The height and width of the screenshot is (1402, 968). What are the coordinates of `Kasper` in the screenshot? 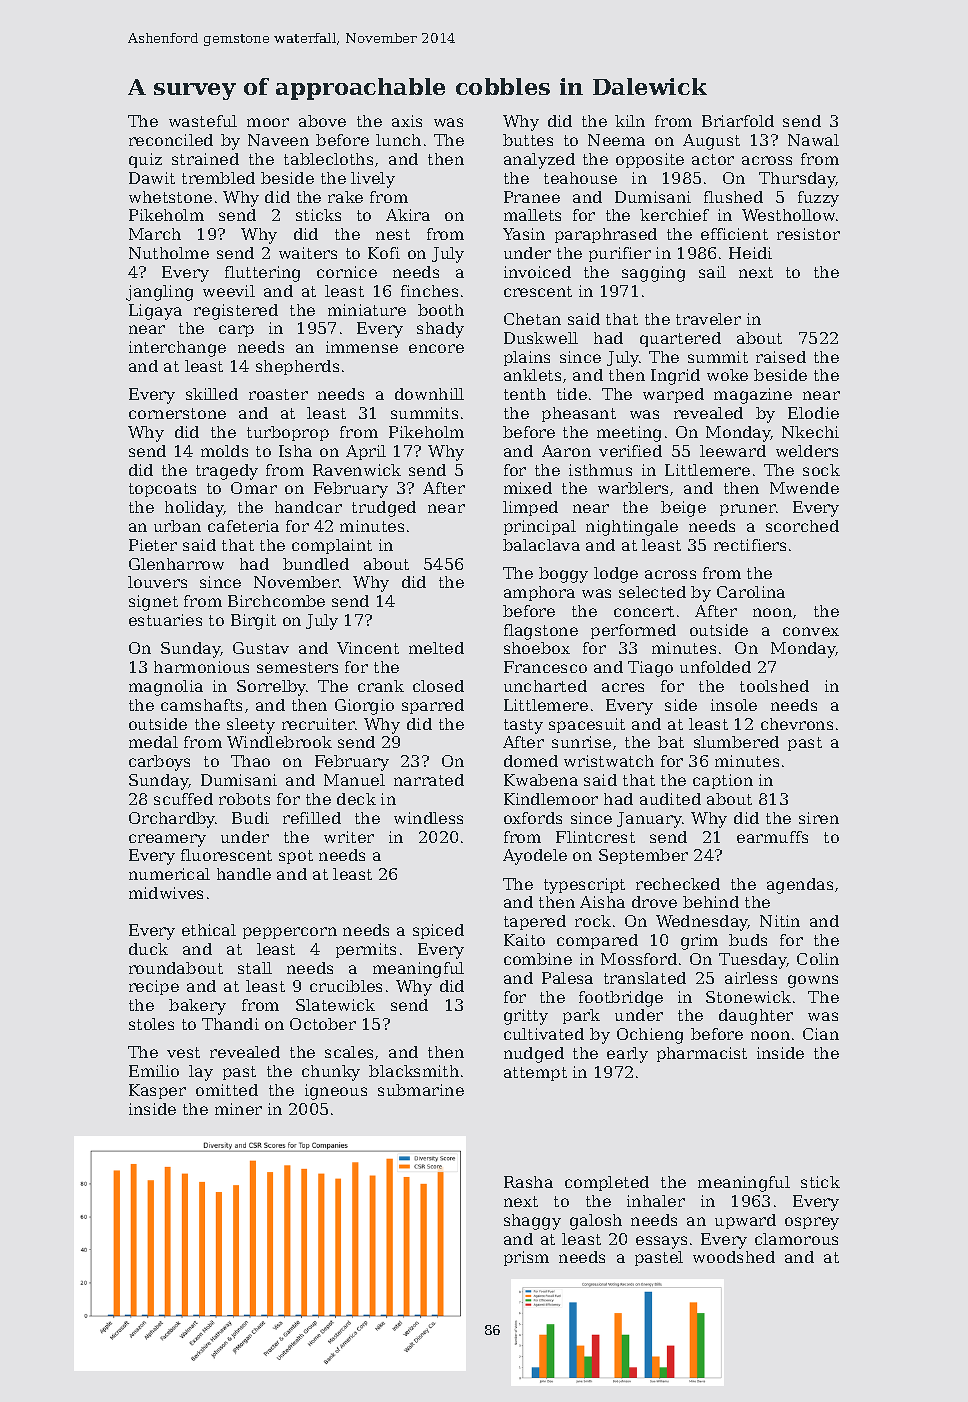 It's located at (157, 1091).
